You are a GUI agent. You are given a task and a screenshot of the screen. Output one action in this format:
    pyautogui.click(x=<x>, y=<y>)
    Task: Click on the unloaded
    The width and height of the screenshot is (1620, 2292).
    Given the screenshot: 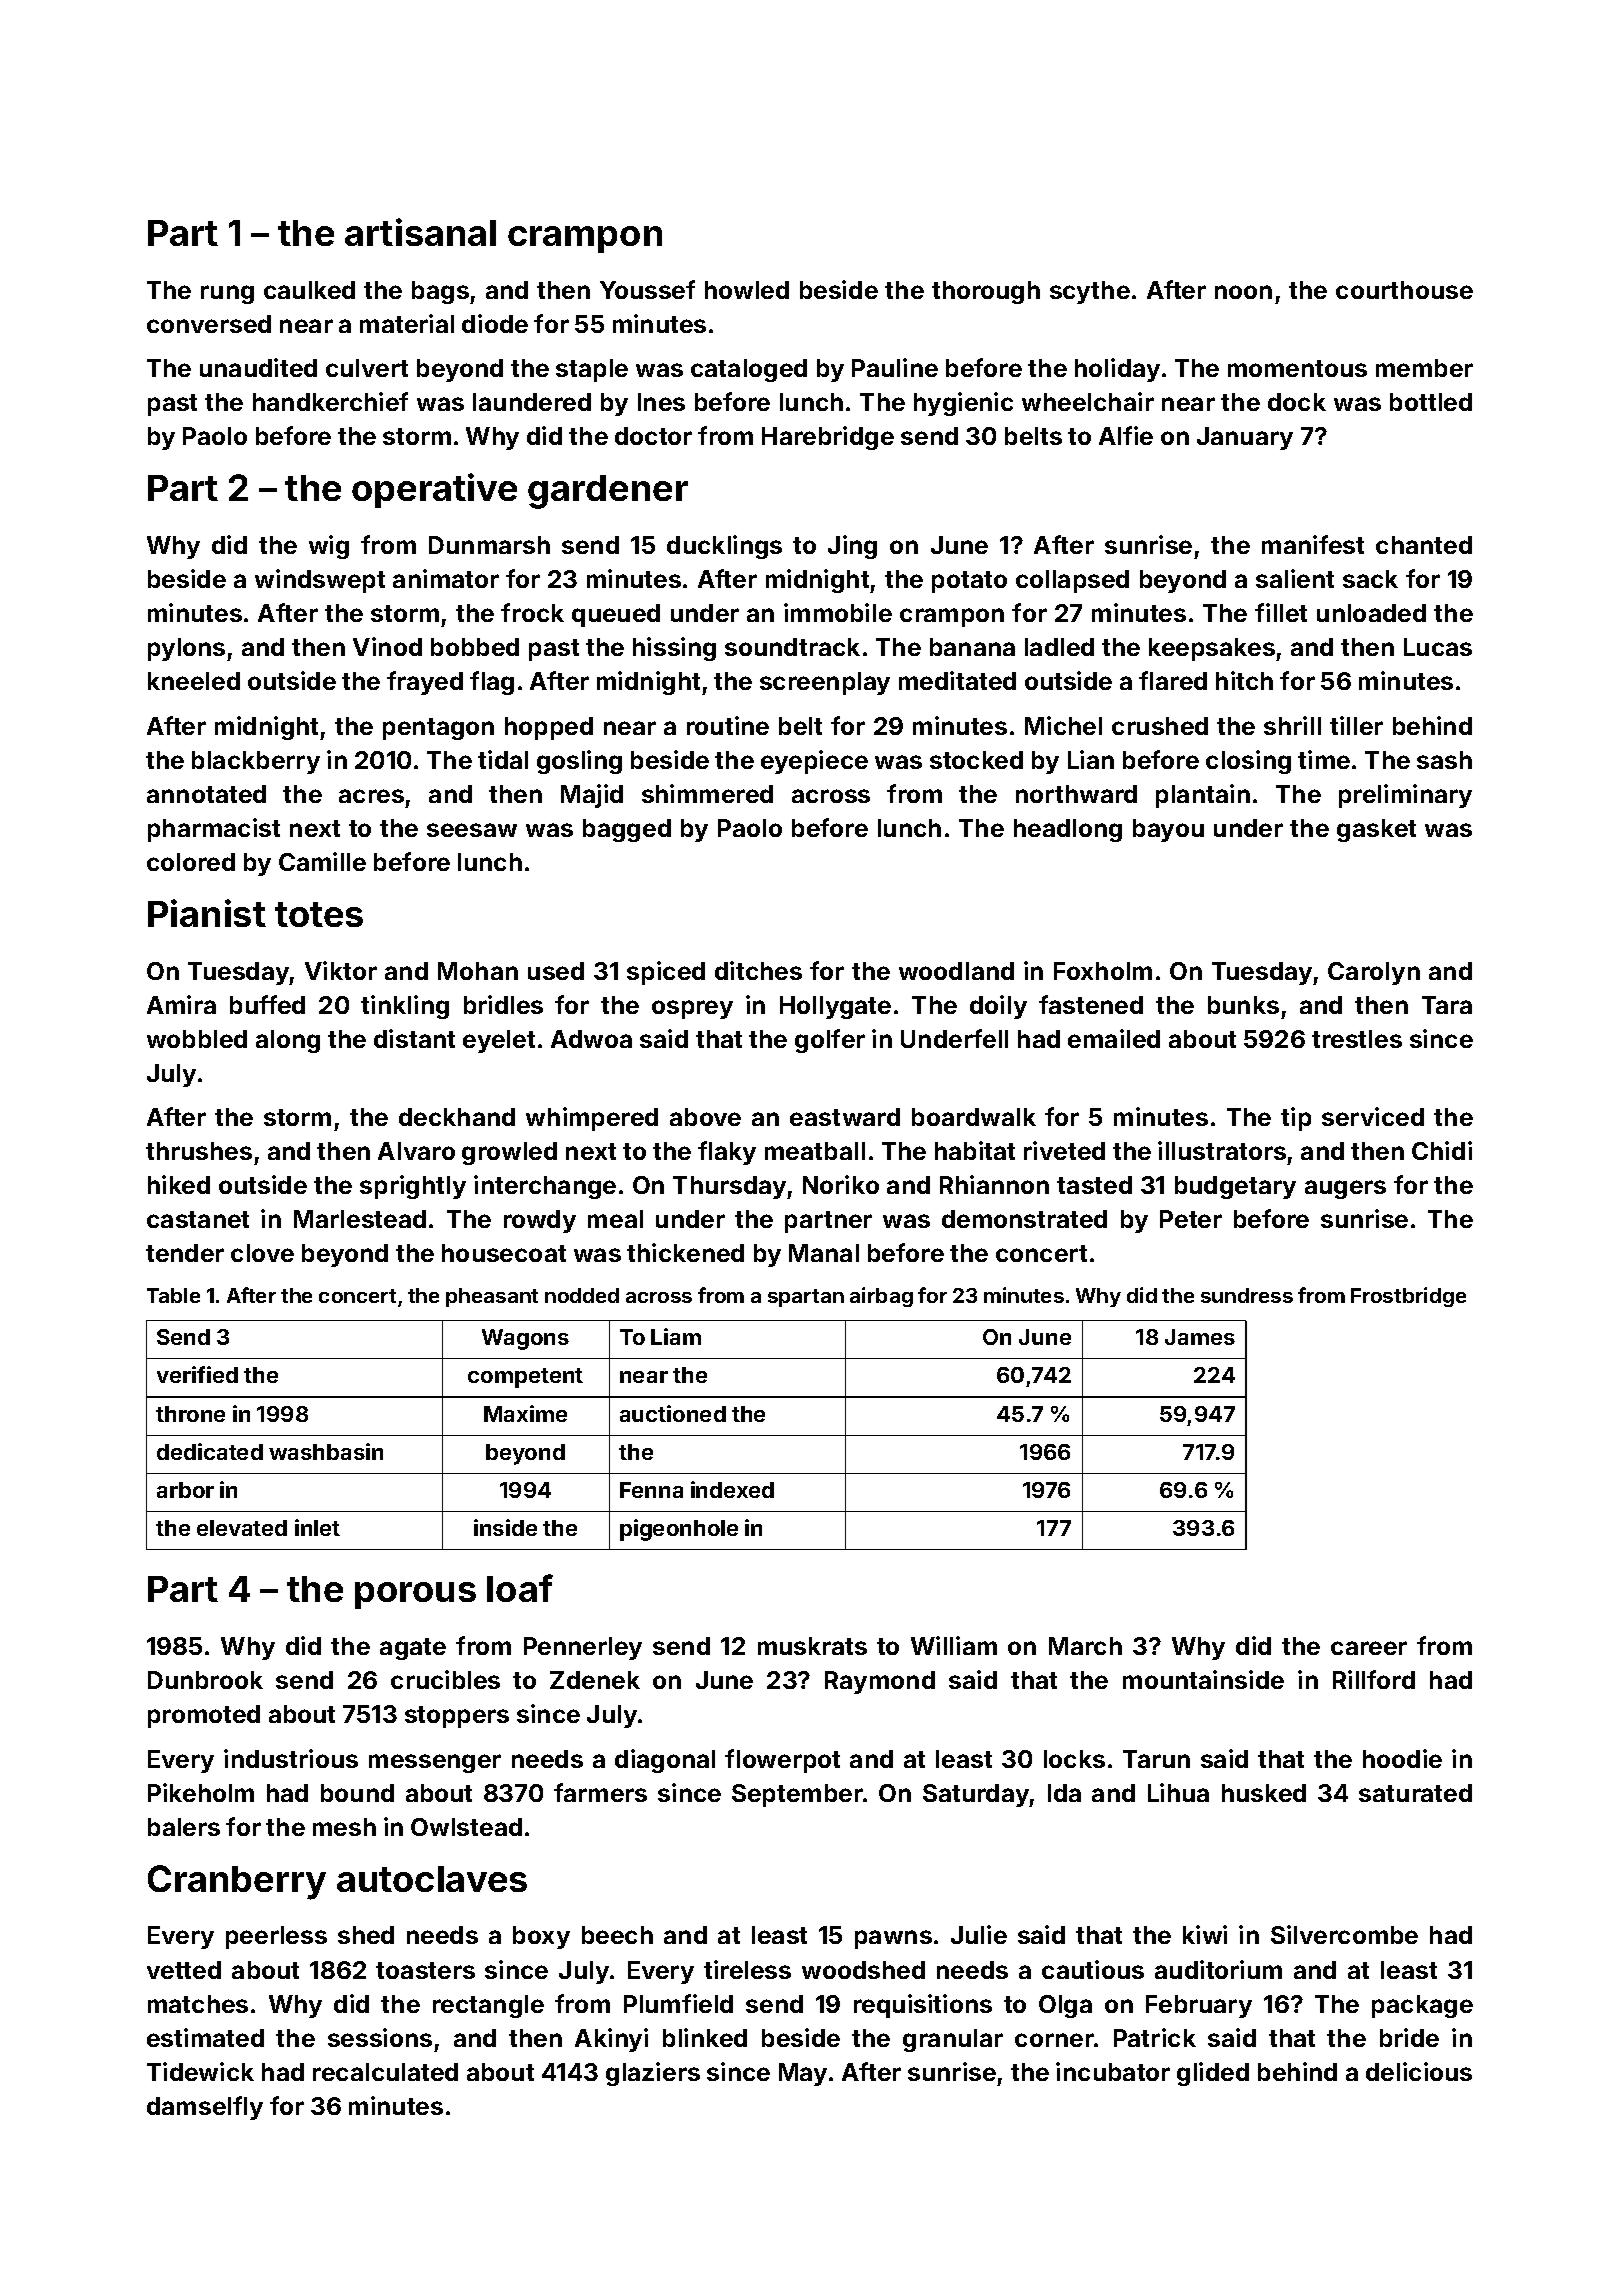 What is the action you would take?
    pyautogui.click(x=1371, y=613)
